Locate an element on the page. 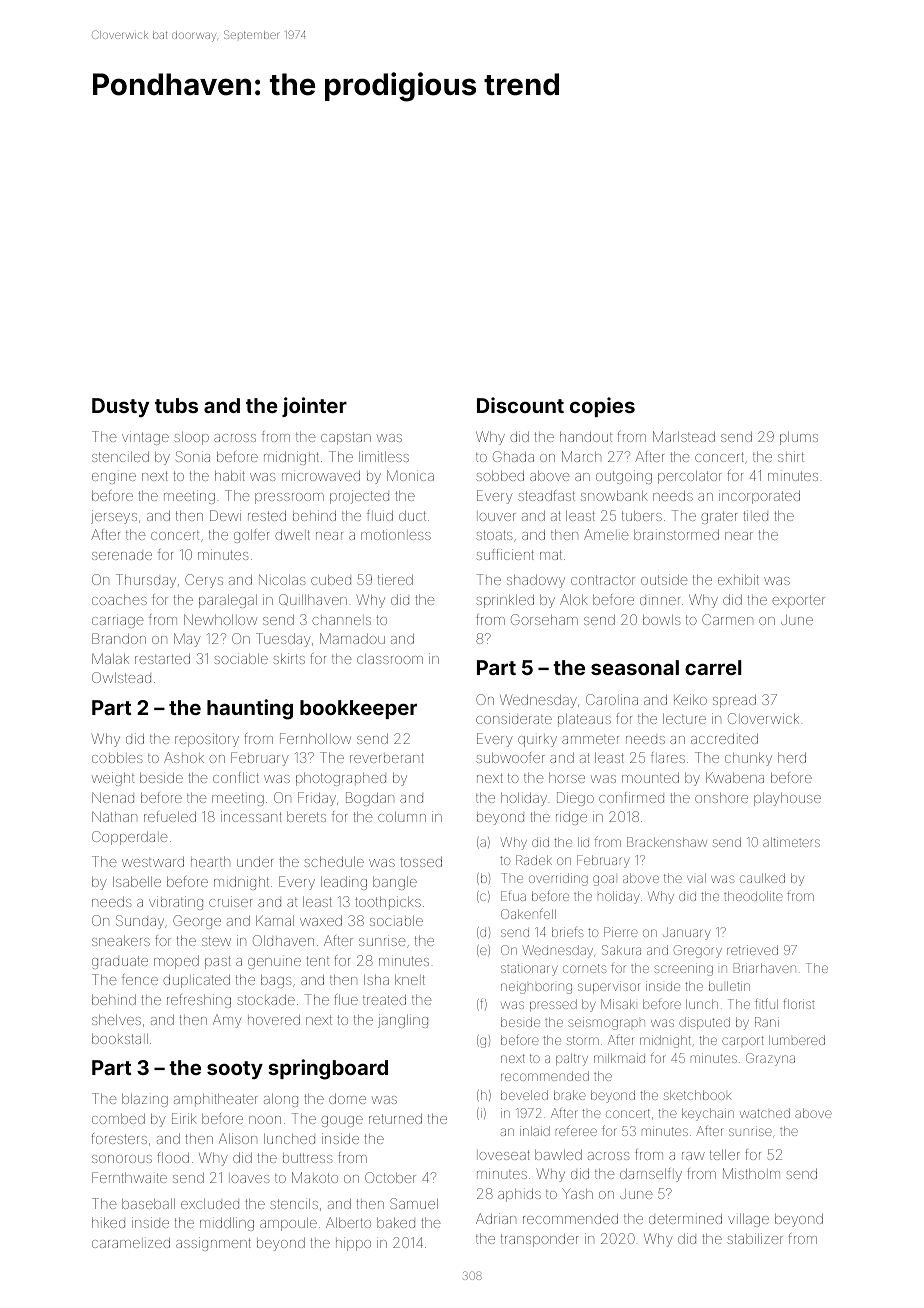  sobbed is located at coordinates (500, 475).
